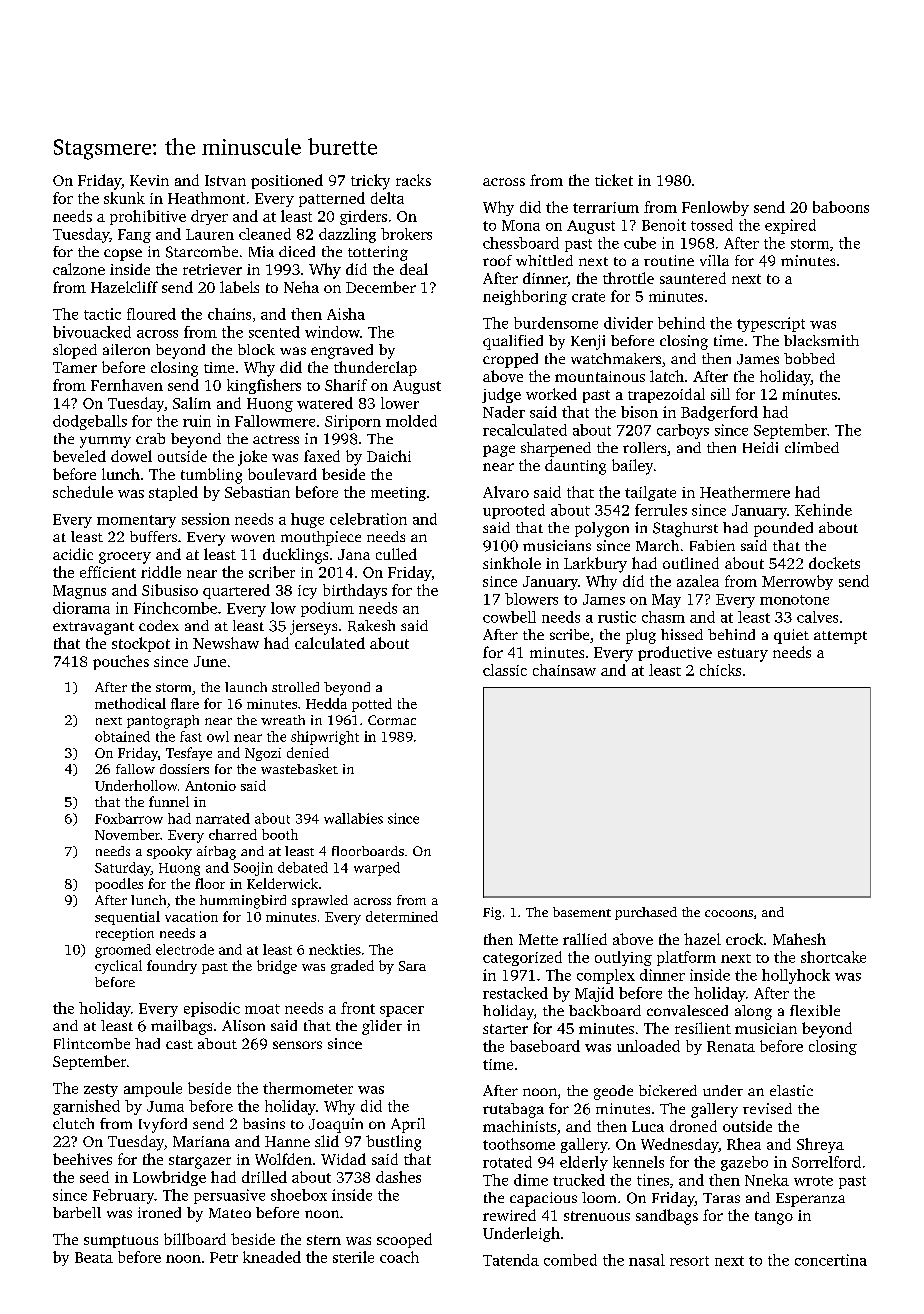 The width and height of the document is (924, 1314). I want to click on ticket, so click(614, 180).
